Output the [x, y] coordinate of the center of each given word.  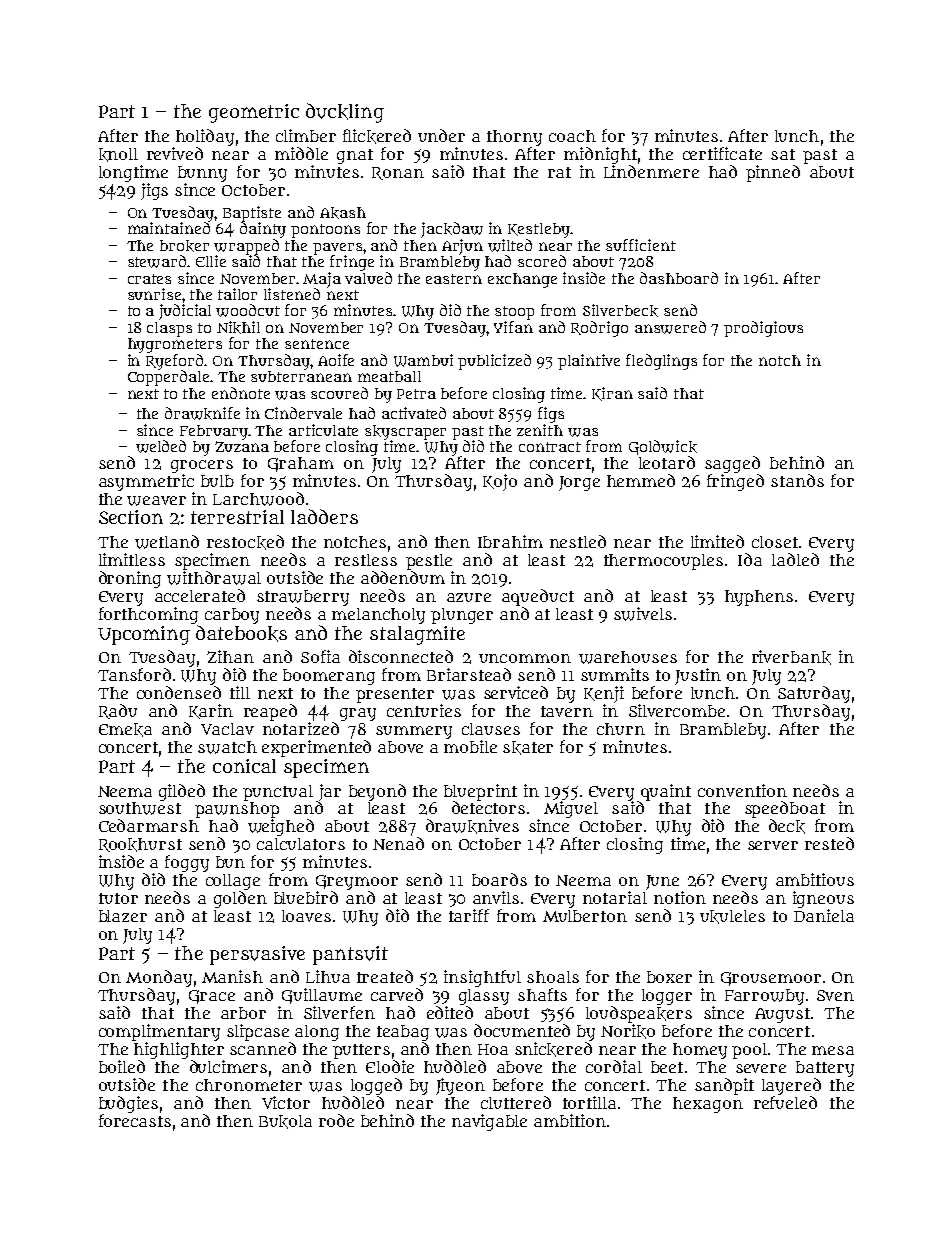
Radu [118, 711]
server [773, 845]
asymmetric [146, 482]
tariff [469, 915]
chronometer [249, 1085]
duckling [345, 113]
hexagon [708, 1105]
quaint [666, 792]
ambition [570, 1120]
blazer [123, 916]
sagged [732, 464]
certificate [722, 153]
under [441, 135]
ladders [324, 516]
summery [414, 732]
